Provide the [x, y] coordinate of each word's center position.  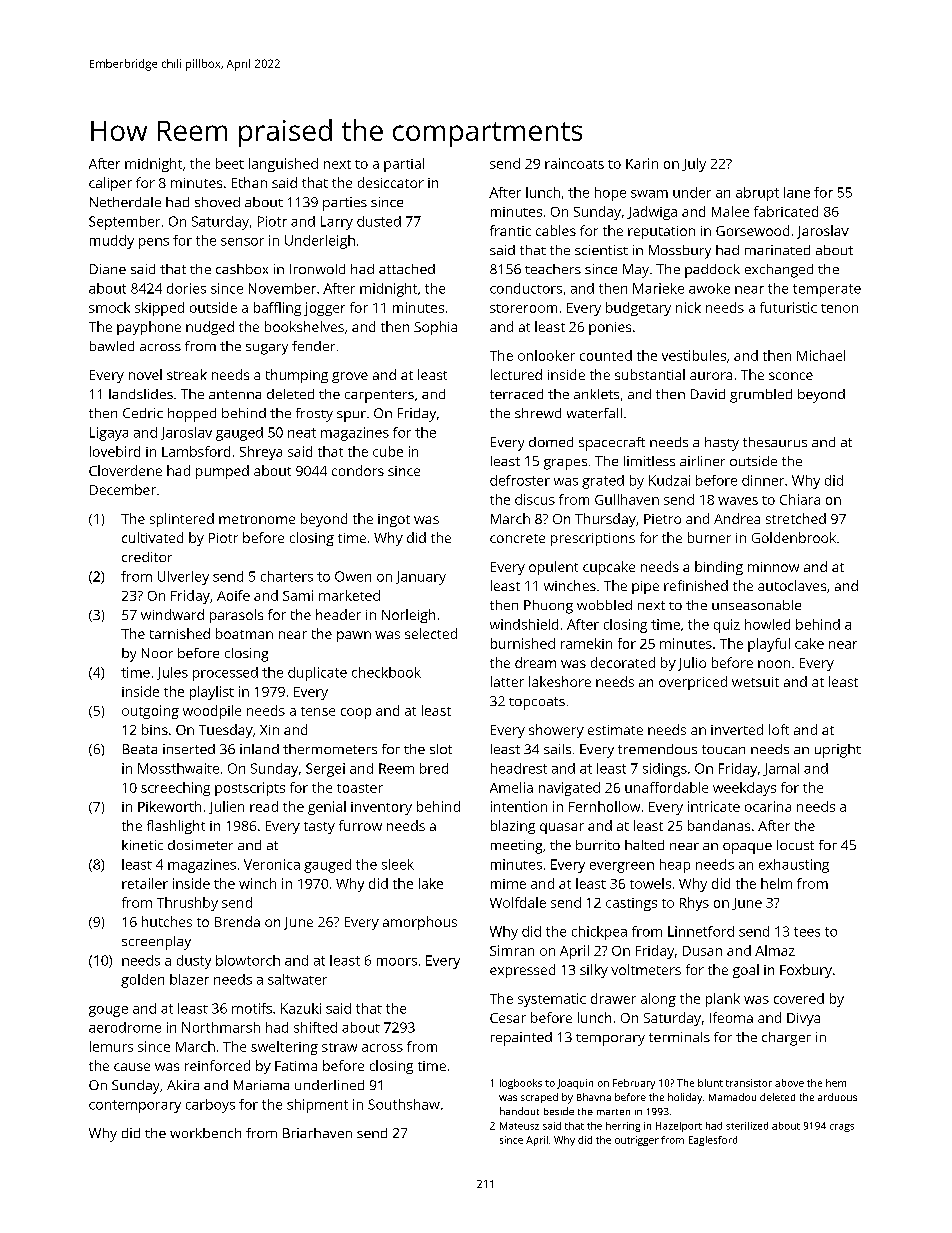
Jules [172, 673]
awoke [709, 288]
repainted [521, 1039]
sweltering [284, 1048]
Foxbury [806, 971]
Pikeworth [169, 806]
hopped [192, 415]
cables [556, 230]
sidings [665, 770]
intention [519, 806]
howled [767, 624]
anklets [596, 394]
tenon [839, 308]
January [421, 578]
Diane [108, 269]
